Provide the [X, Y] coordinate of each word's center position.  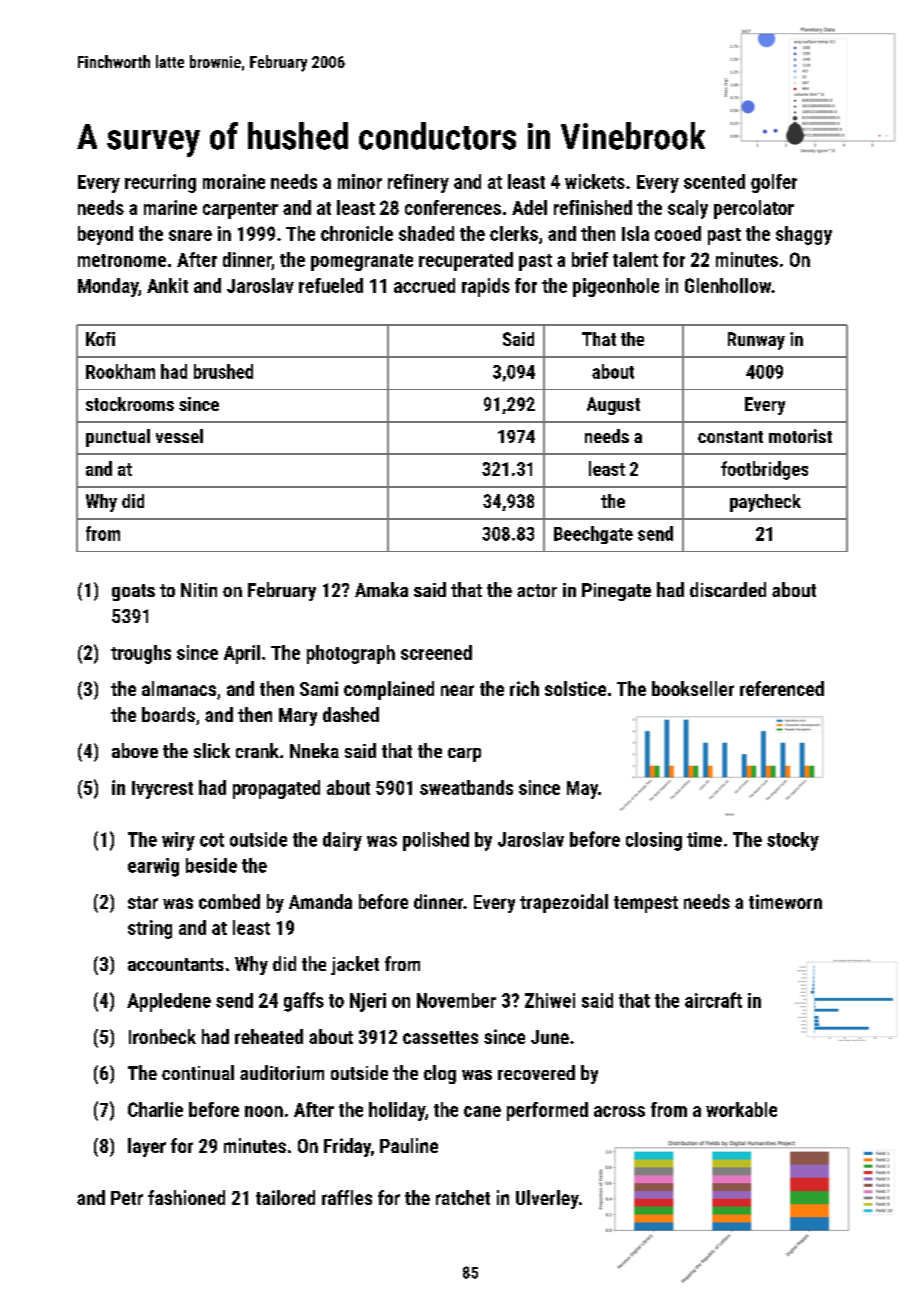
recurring [160, 183]
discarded [728, 589]
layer [147, 1147]
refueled [331, 285]
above [135, 750]
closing [654, 841]
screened [436, 652]
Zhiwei [550, 1000]
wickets [595, 181]
